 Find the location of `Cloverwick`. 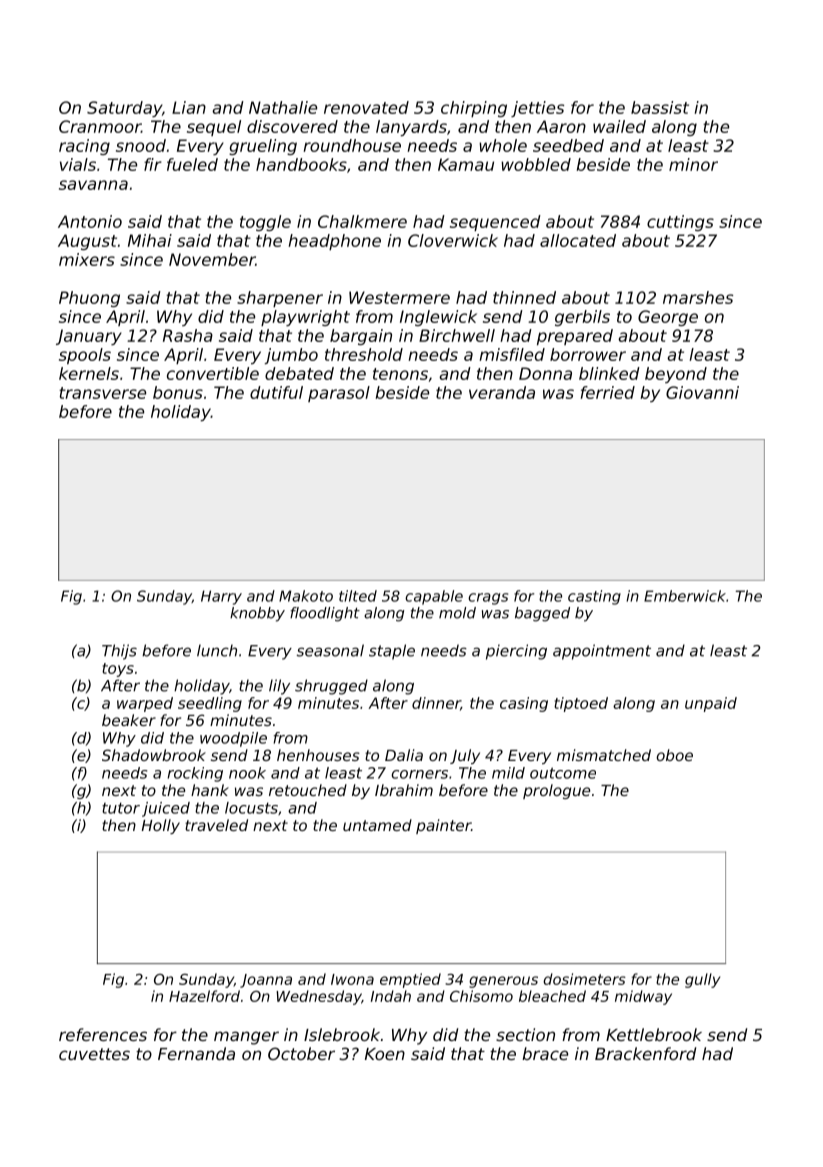

Cloverwick is located at coordinates (453, 240).
